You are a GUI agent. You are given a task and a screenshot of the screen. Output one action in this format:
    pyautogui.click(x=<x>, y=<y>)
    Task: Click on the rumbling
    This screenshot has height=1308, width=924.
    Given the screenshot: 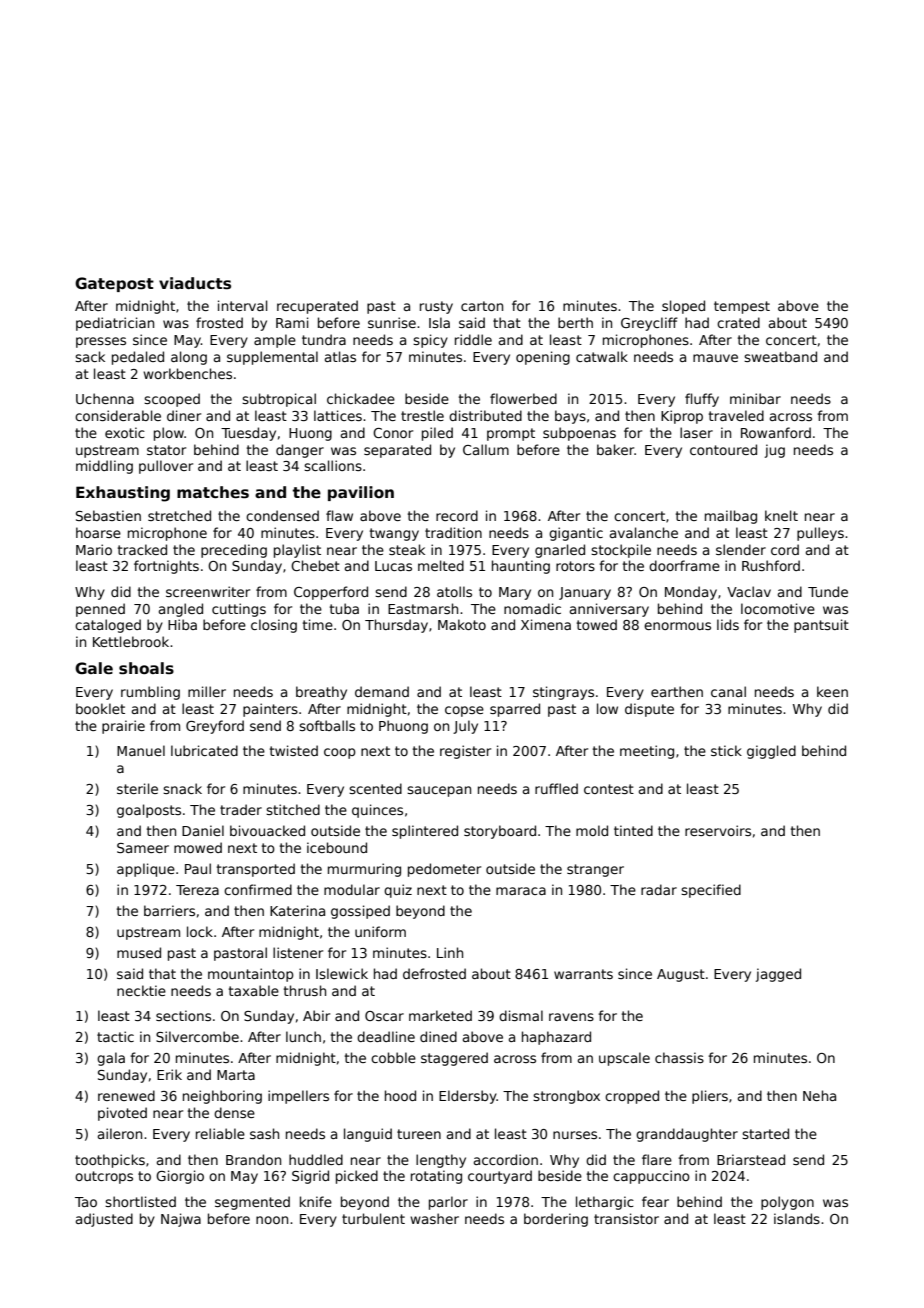 What is the action you would take?
    pyautogui.click(x=150, y=693)
